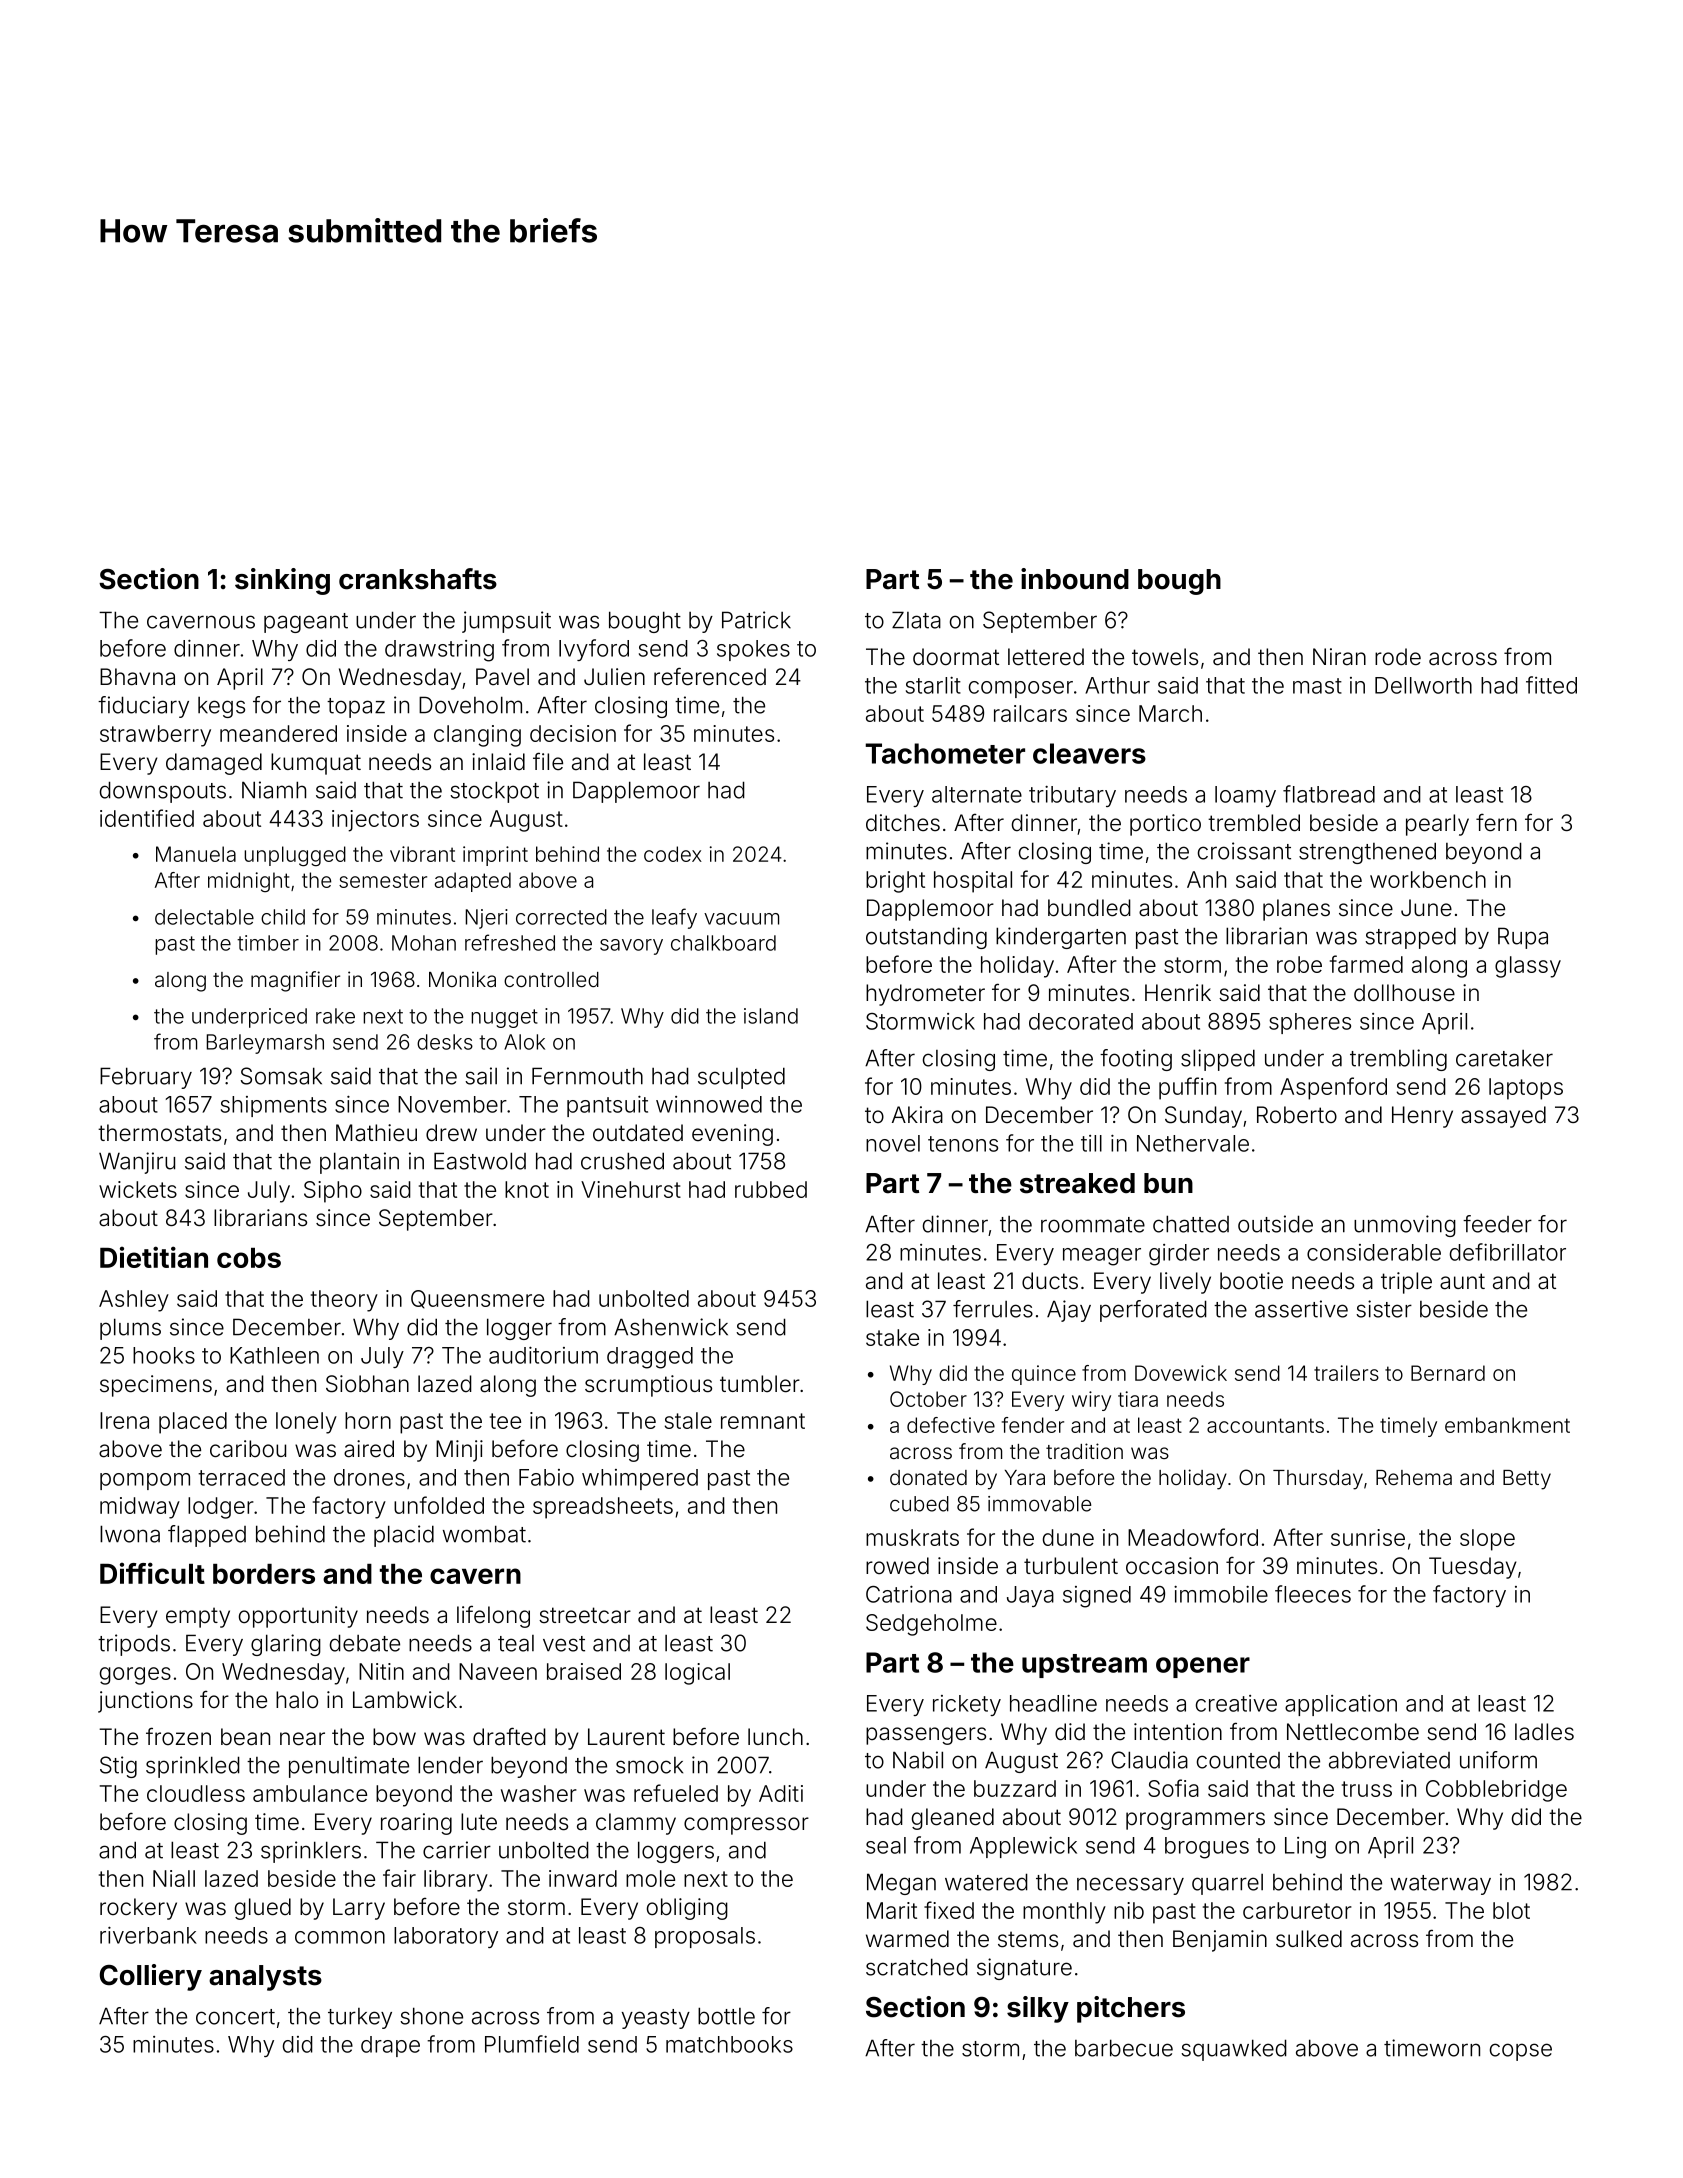  What do you see at coordinates (137, 677) in the document?
I see `Bhavna` at bounding box center [137, 677].
